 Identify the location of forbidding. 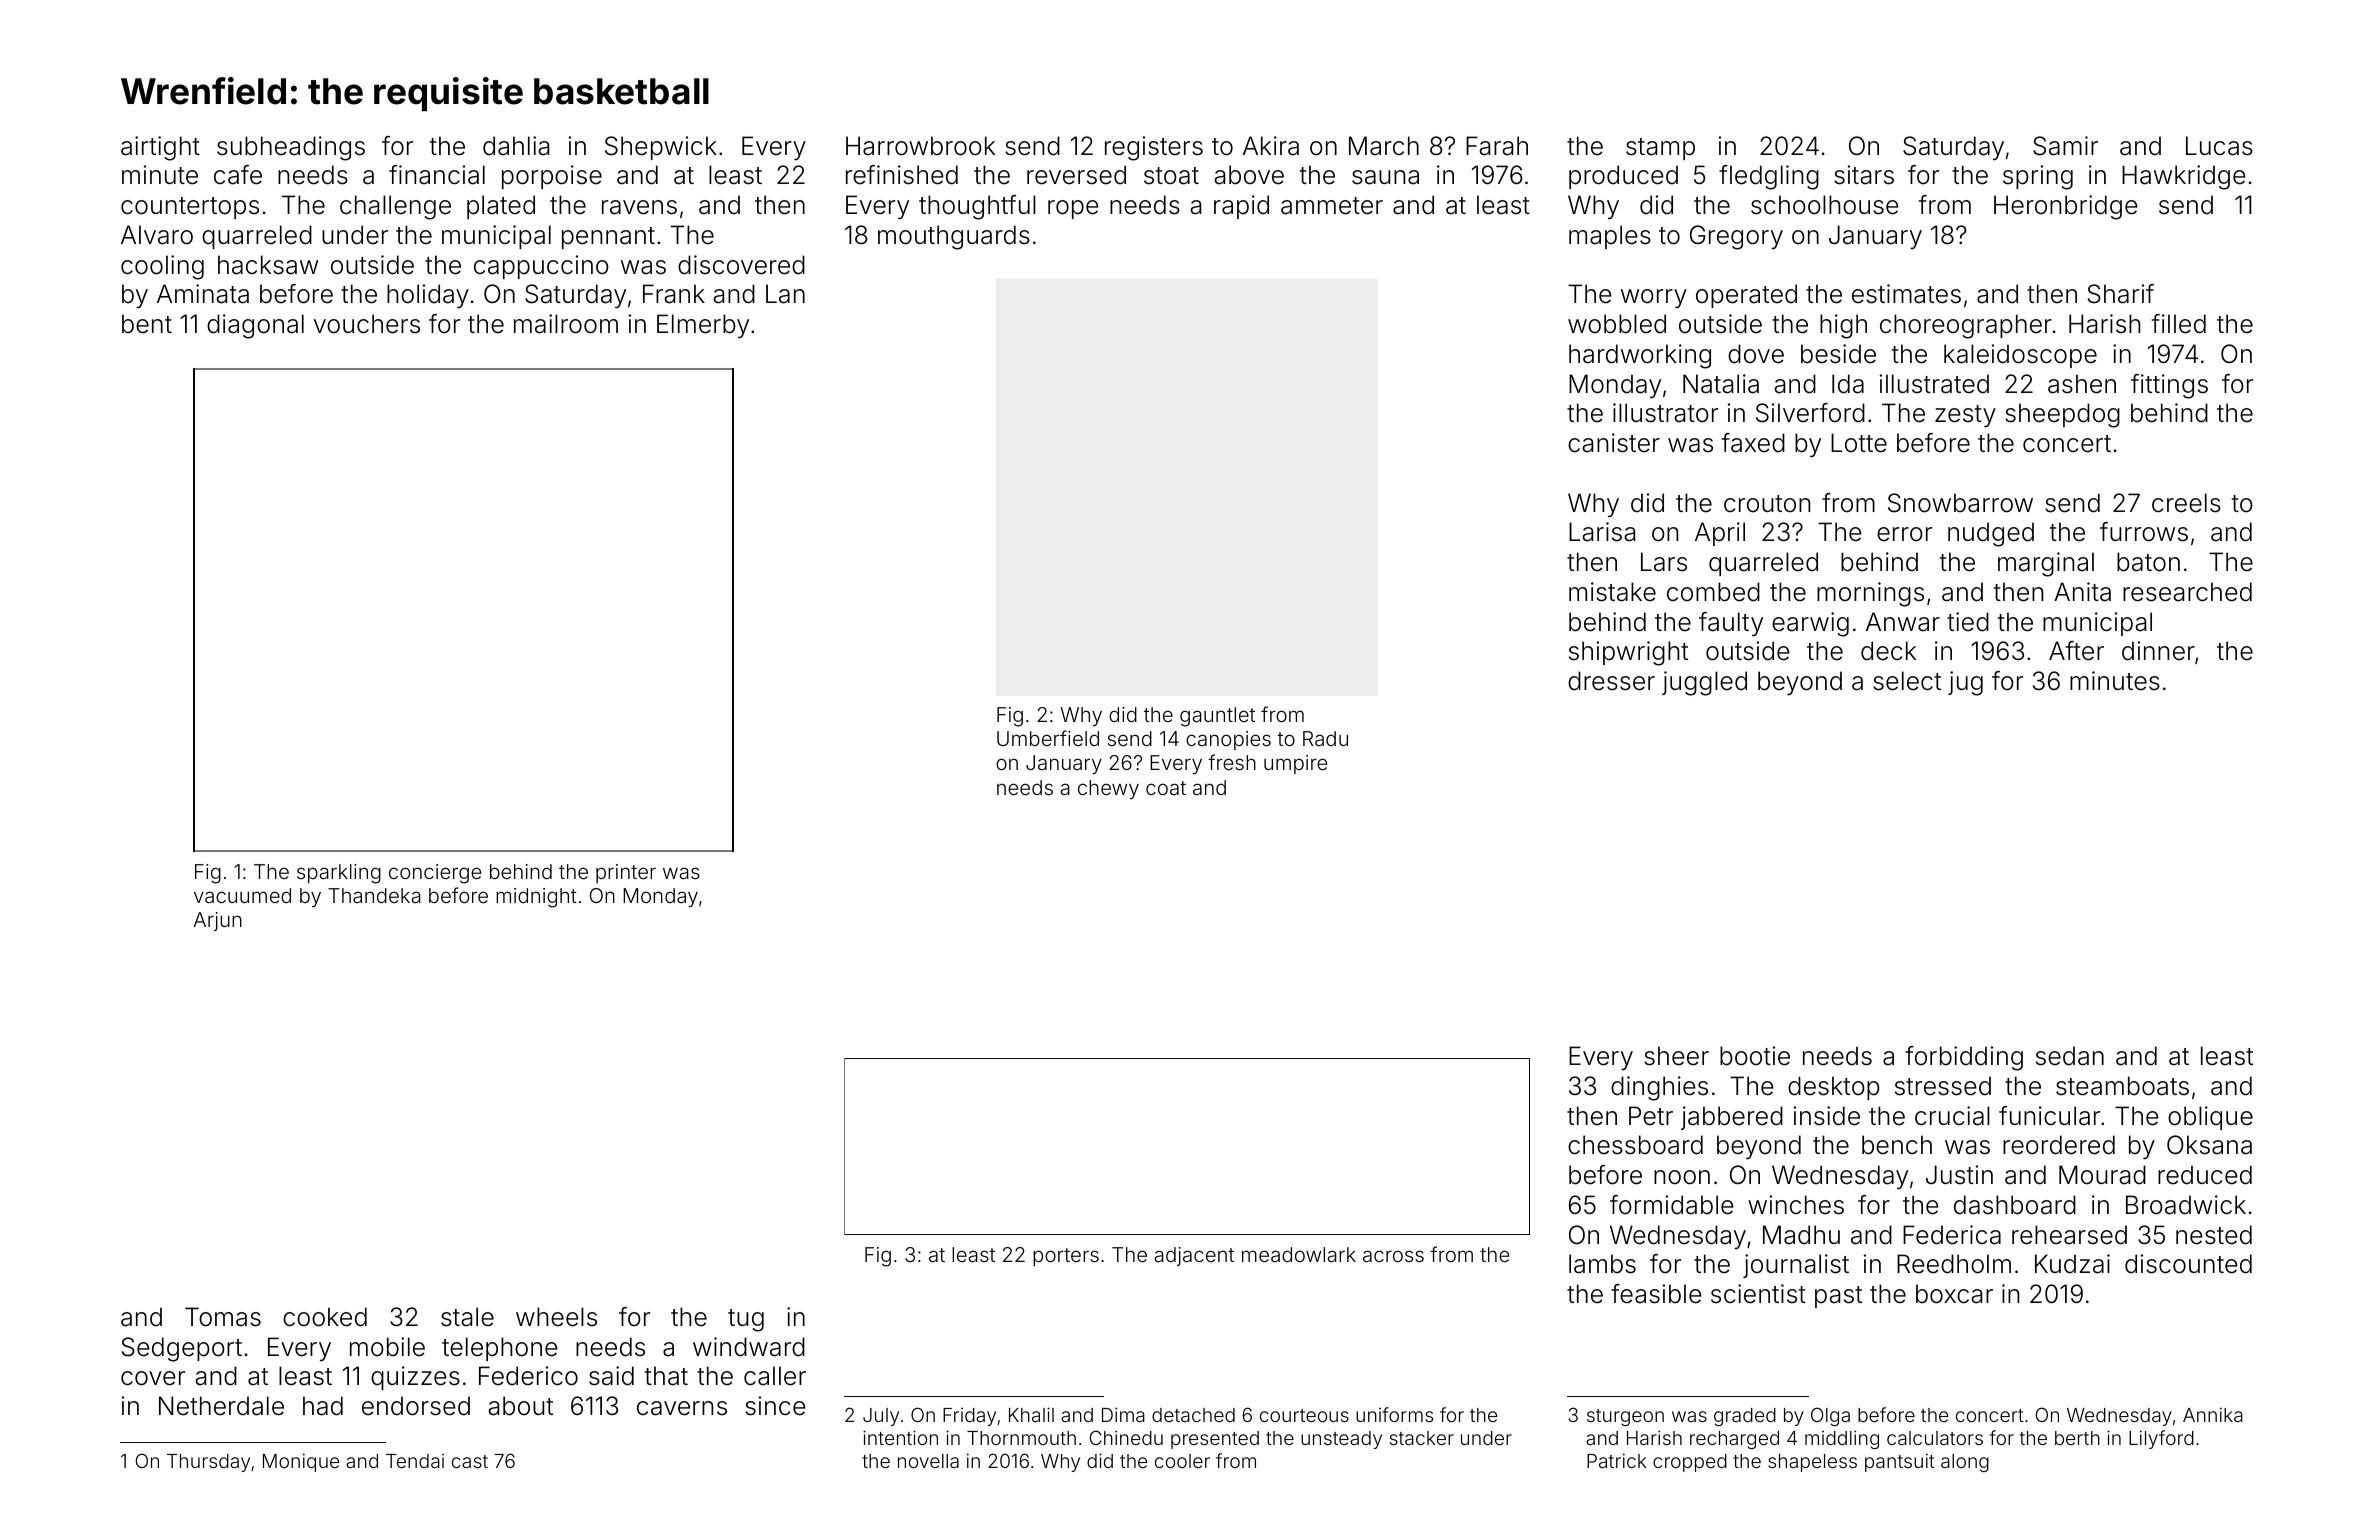
(1964, 1058).
